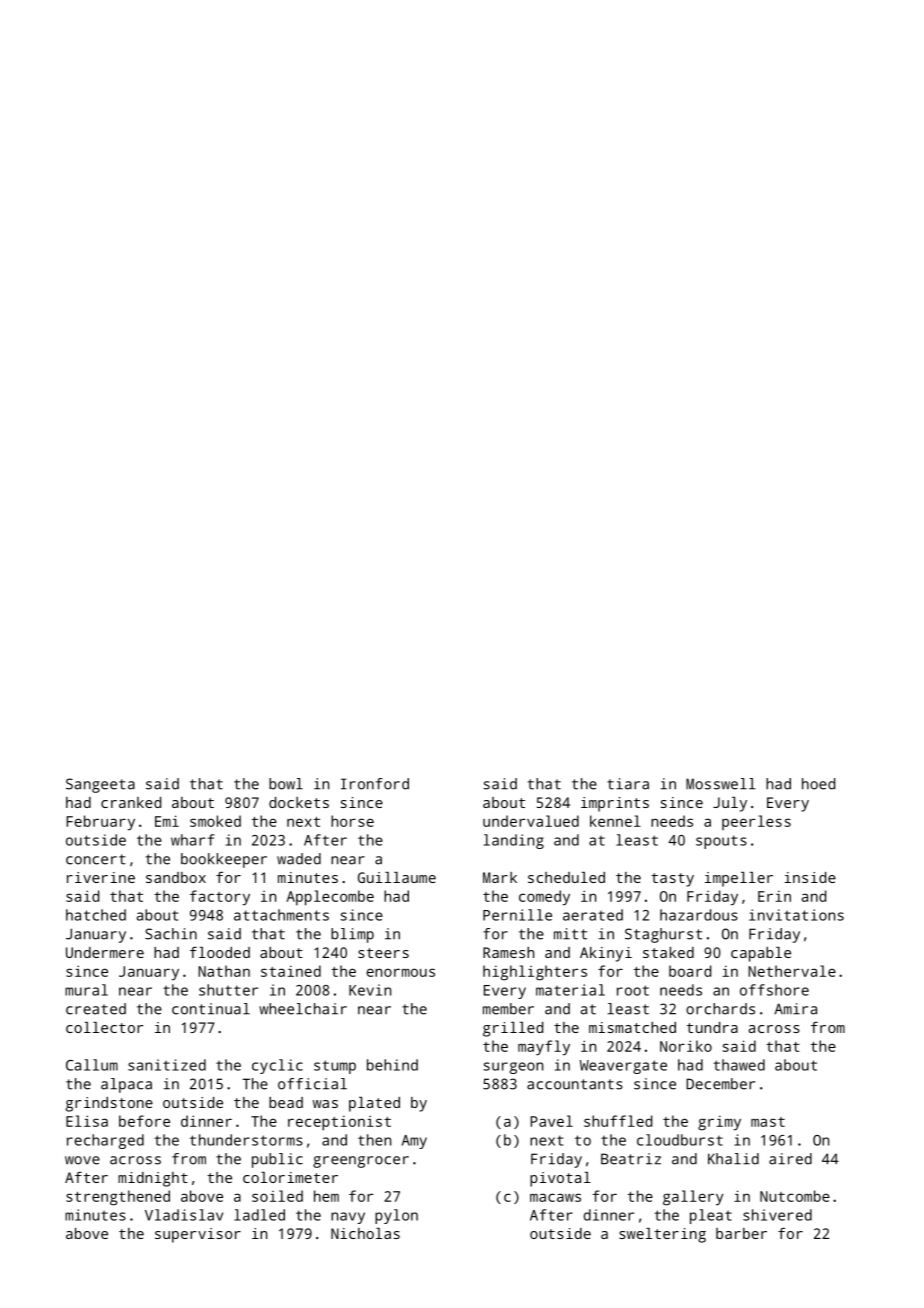 Image resolution: width=924 pixels, height=1308 pixels. Describe the element at coordinates (500, 877) in the screenshot. I see `Mark` at that location.
